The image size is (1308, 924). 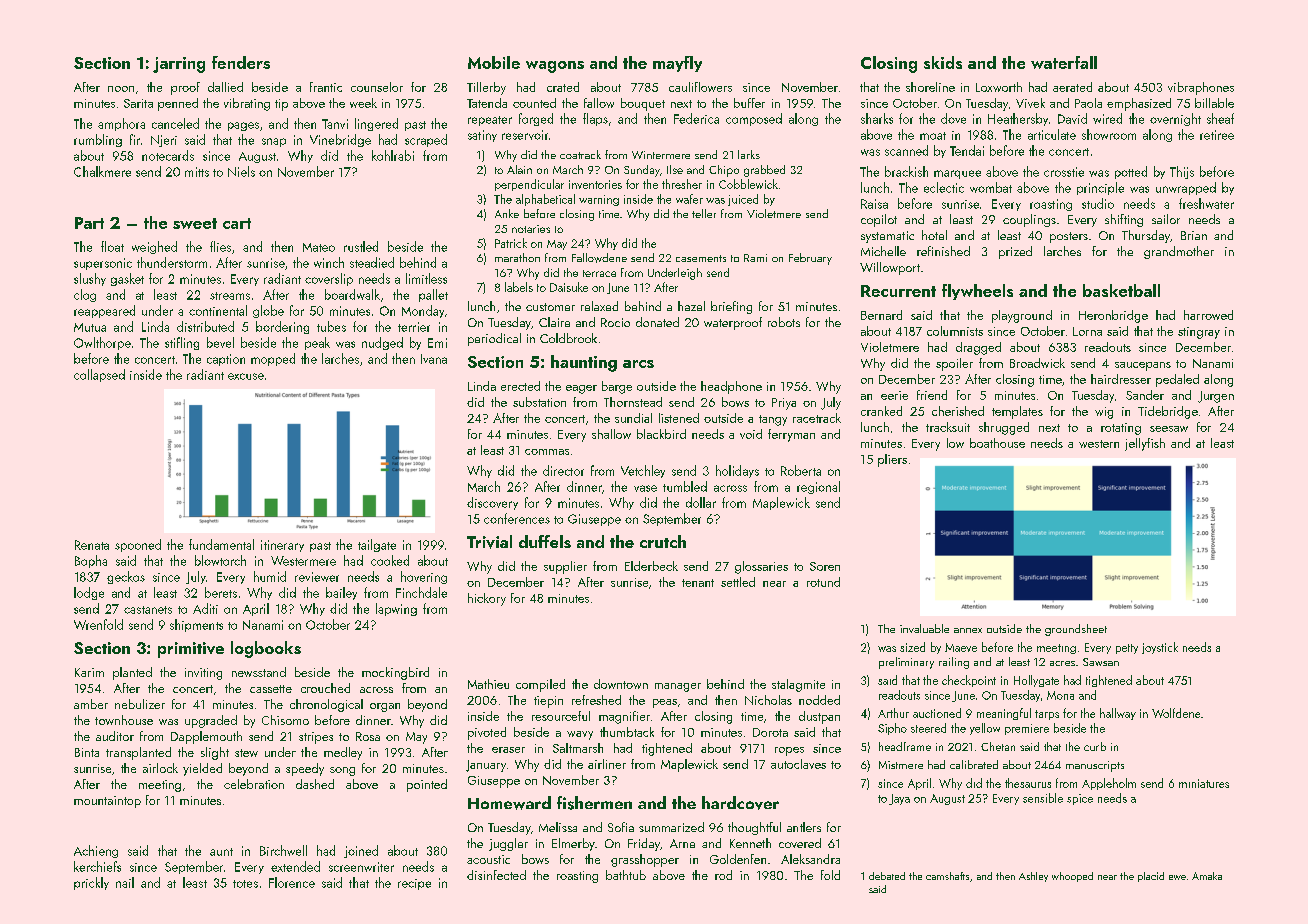 I want to click on Jurgen, so click(x=1216, y=397).
